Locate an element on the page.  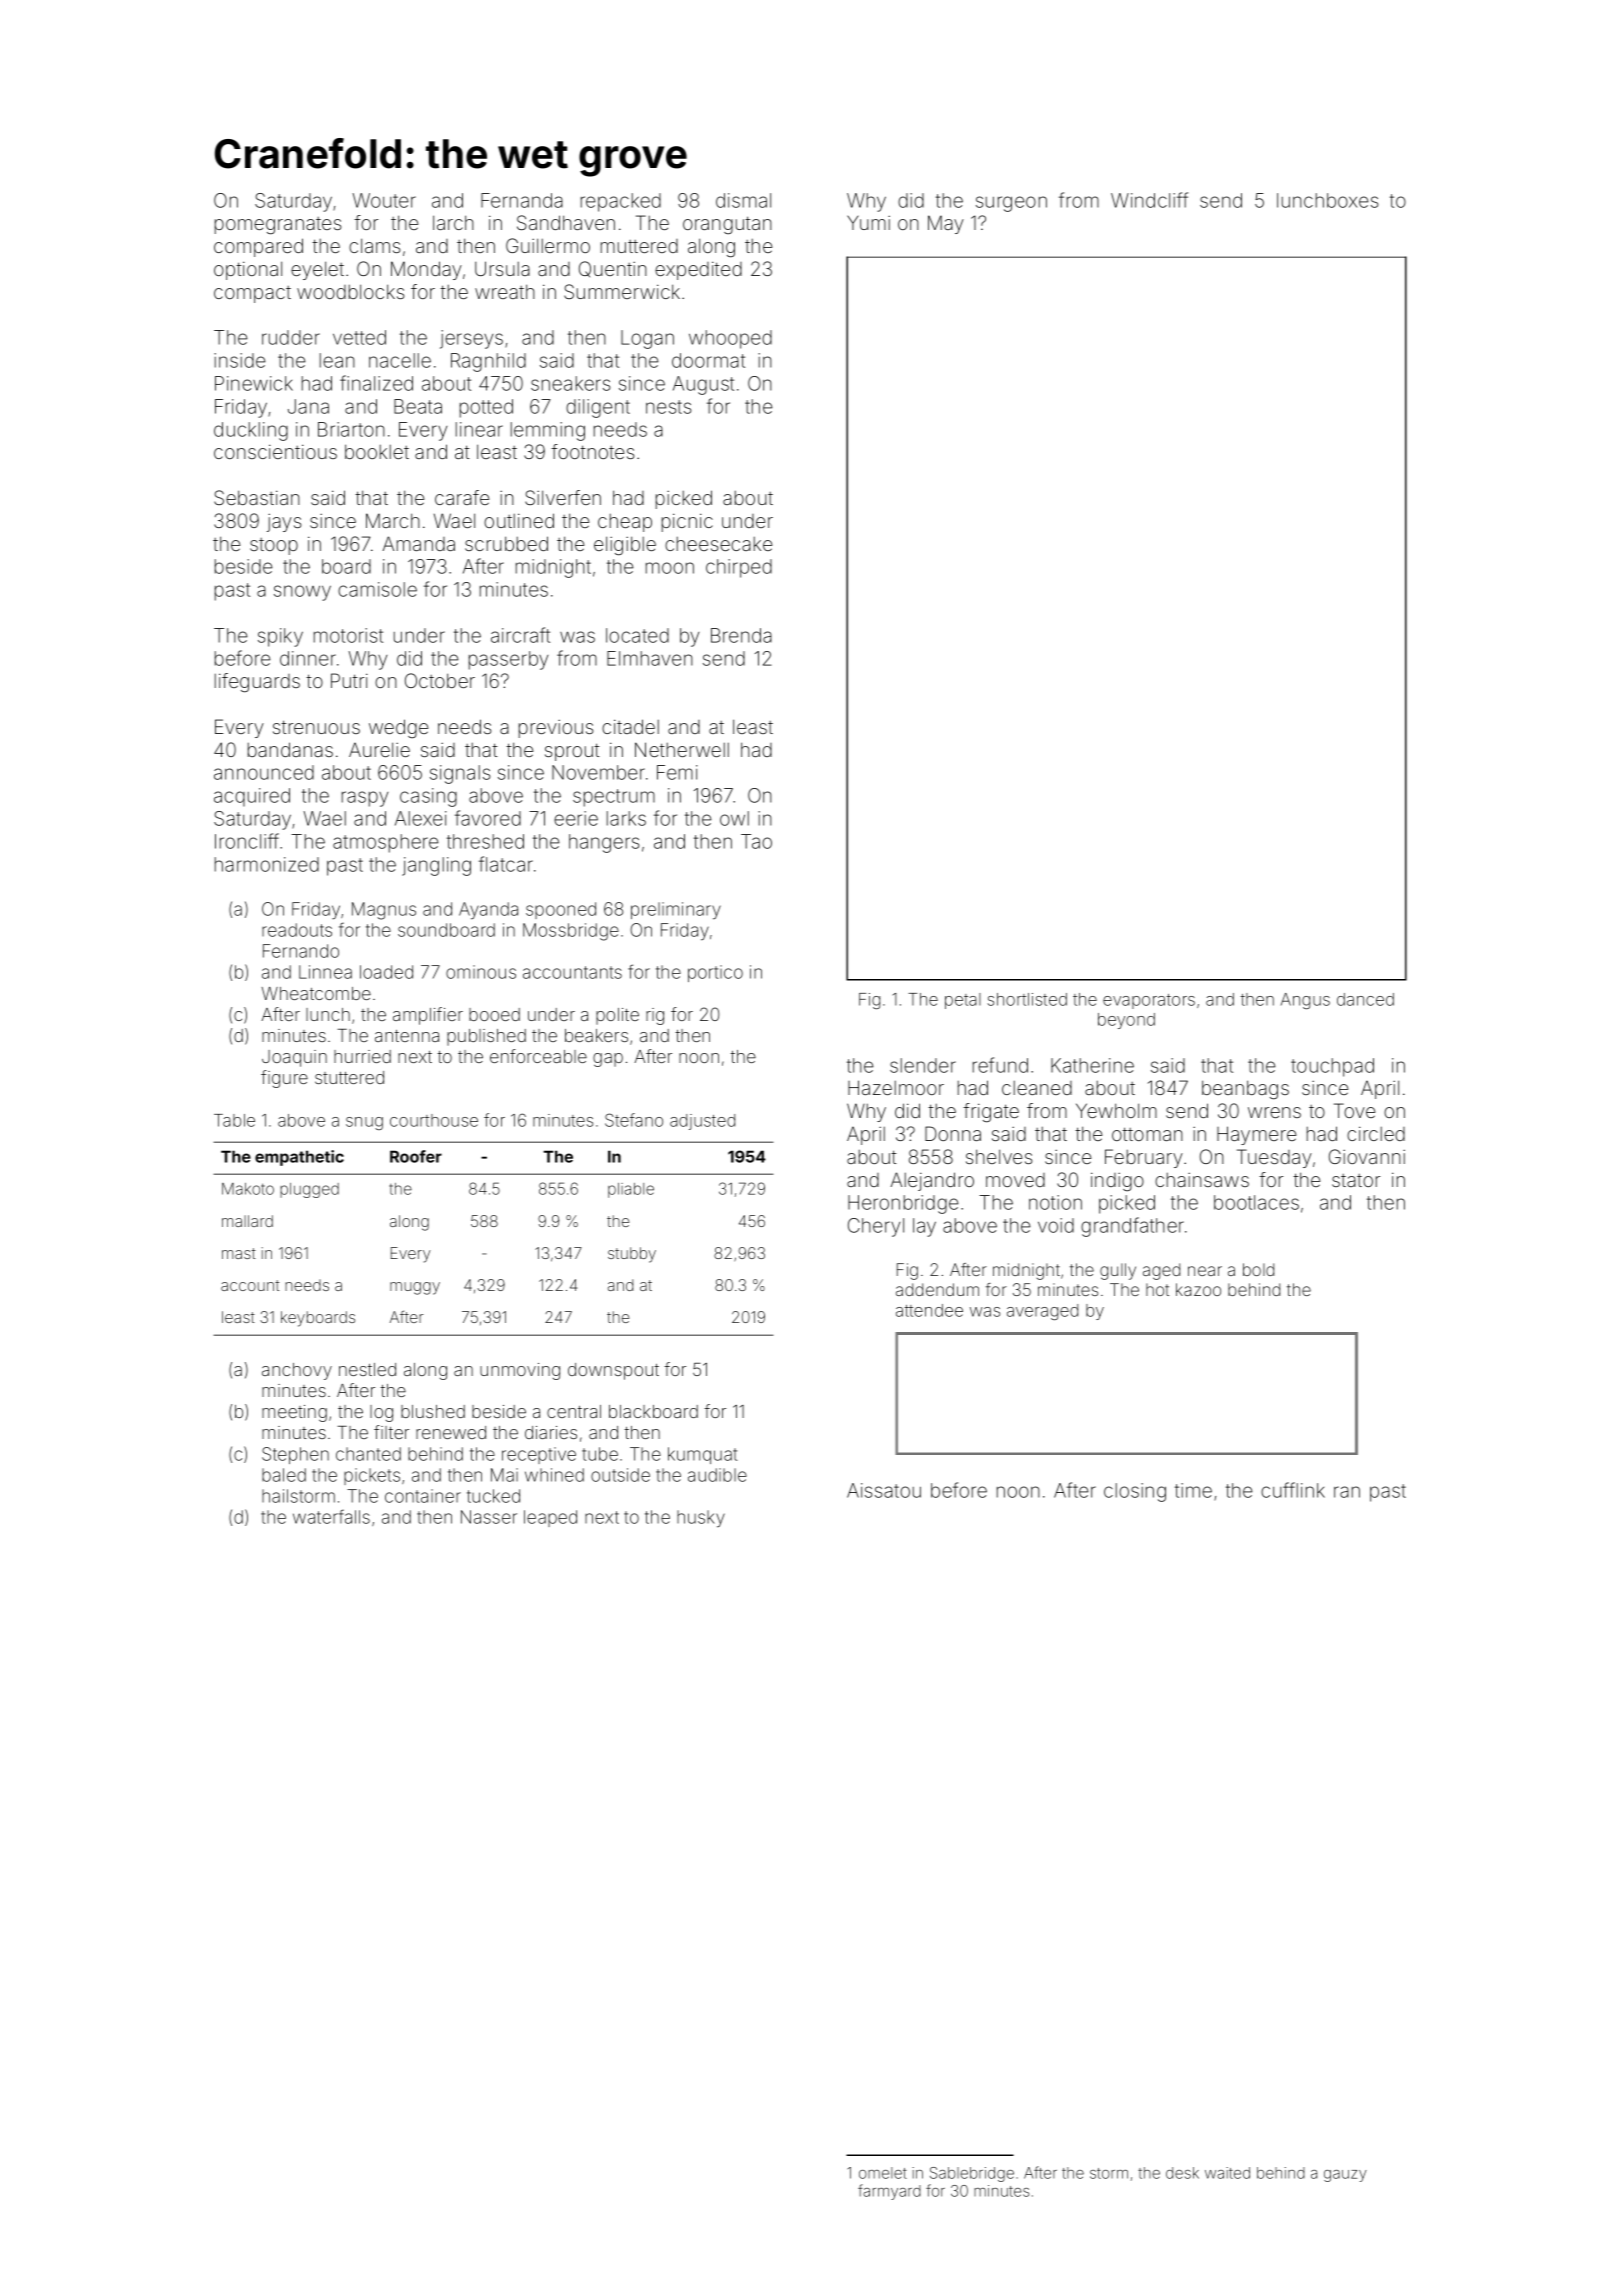
chanted is located at coordinates (368, 1454).
